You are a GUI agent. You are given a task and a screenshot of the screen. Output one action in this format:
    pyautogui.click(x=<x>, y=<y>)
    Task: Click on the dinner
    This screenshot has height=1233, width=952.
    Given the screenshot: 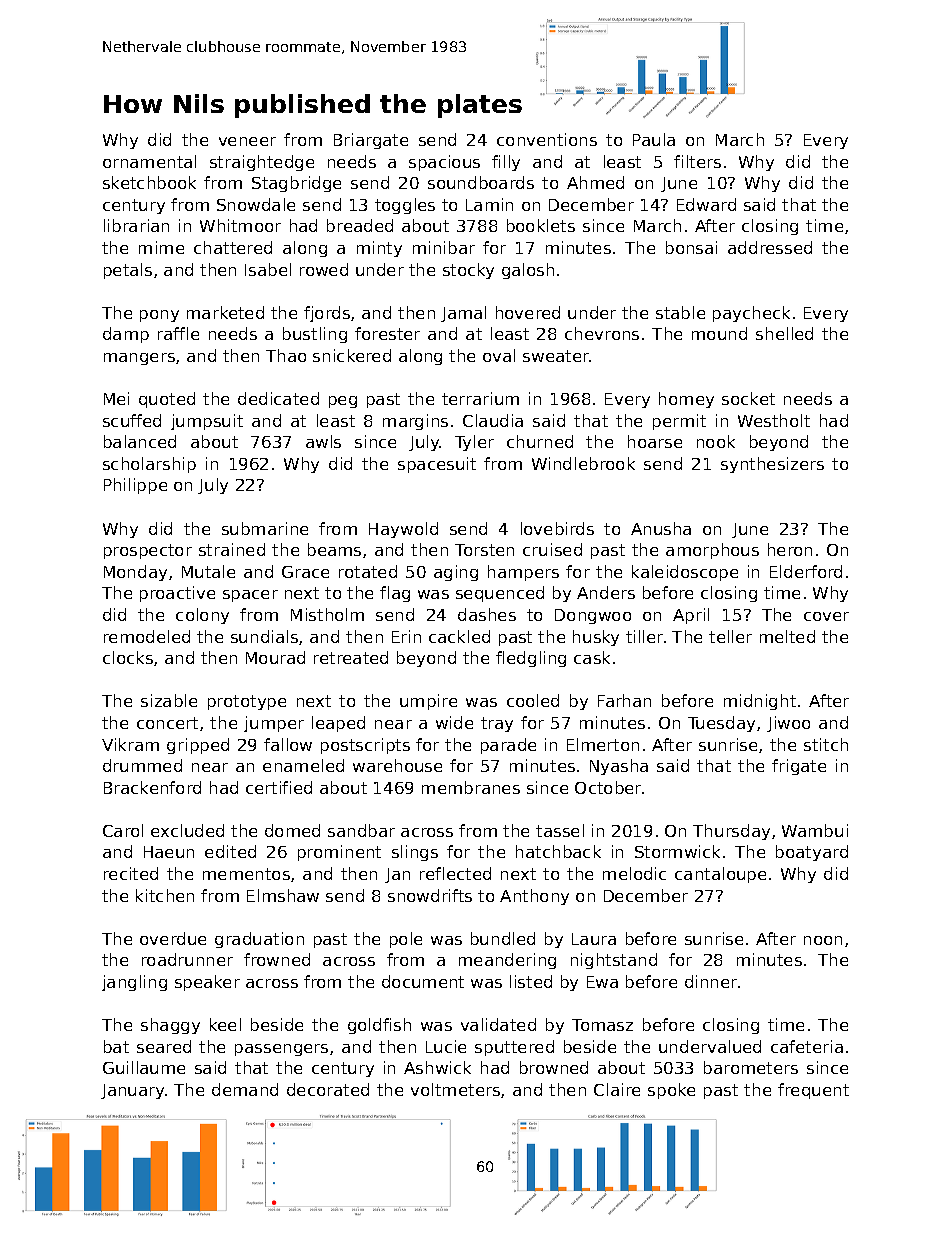 What is the action you would take?
    pyautogui.click(x=711, y=981)
